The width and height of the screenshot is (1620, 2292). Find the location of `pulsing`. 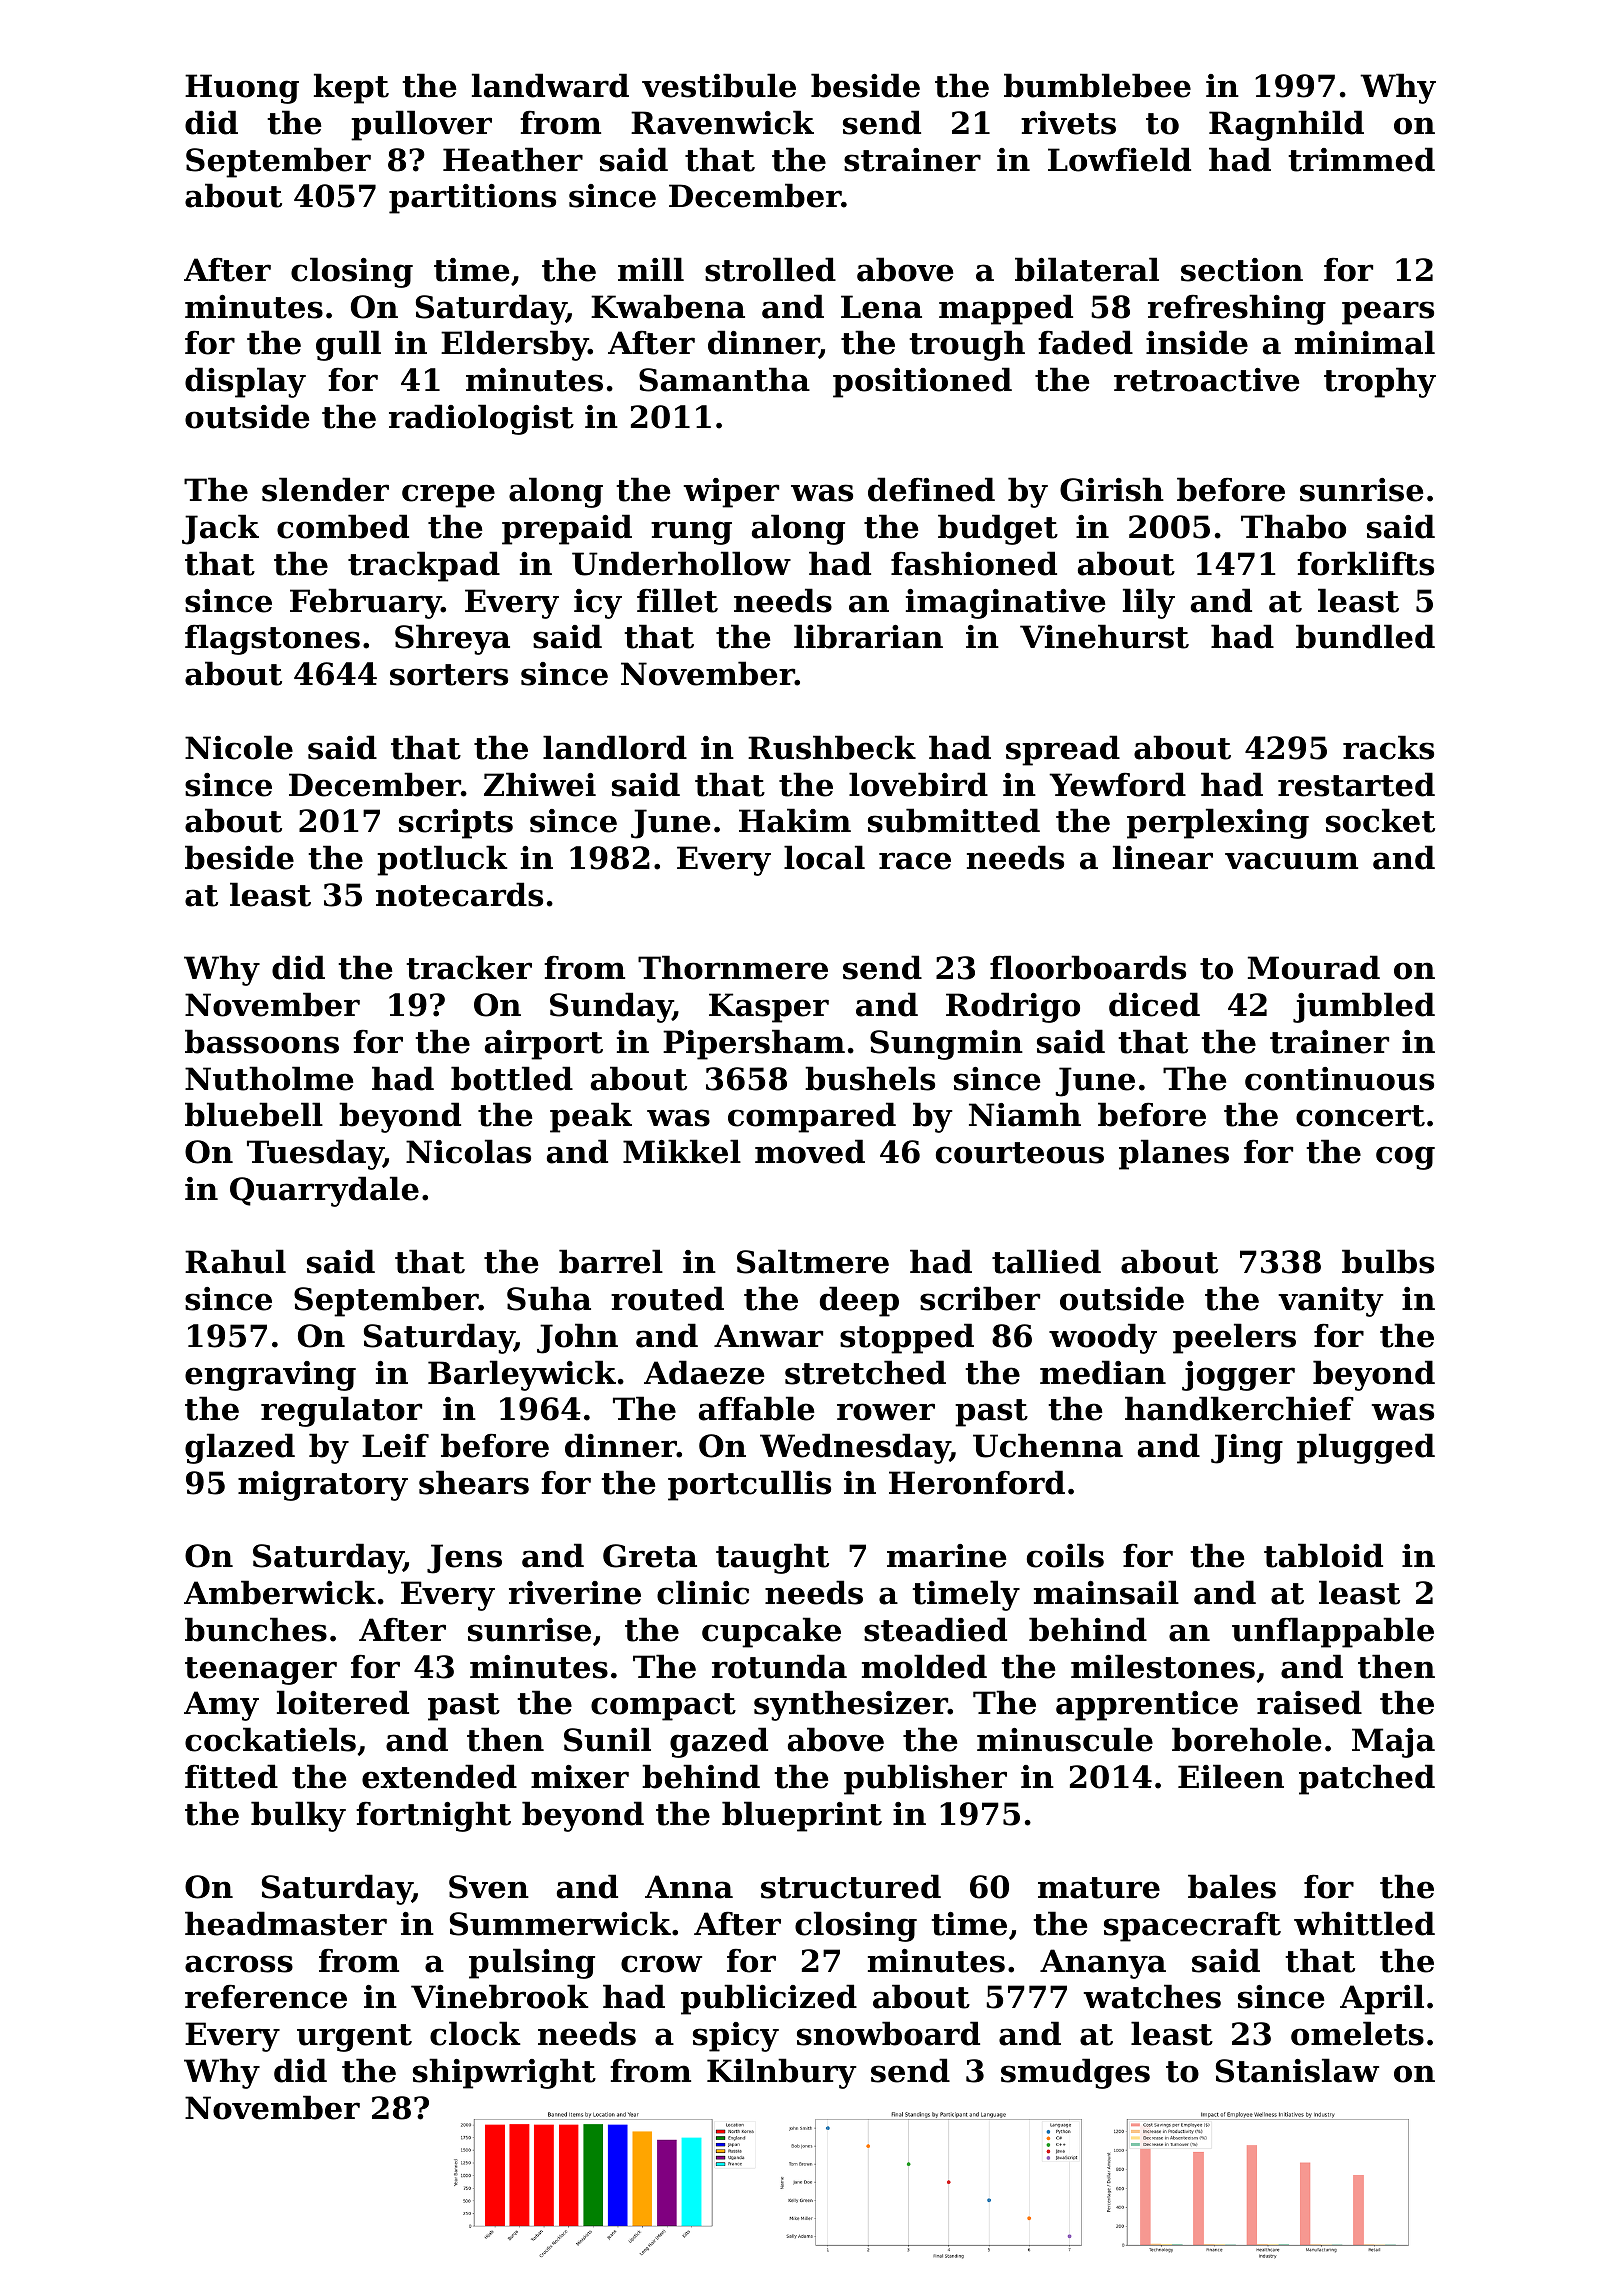

pulsing is located at coordinates (532, 1963).
